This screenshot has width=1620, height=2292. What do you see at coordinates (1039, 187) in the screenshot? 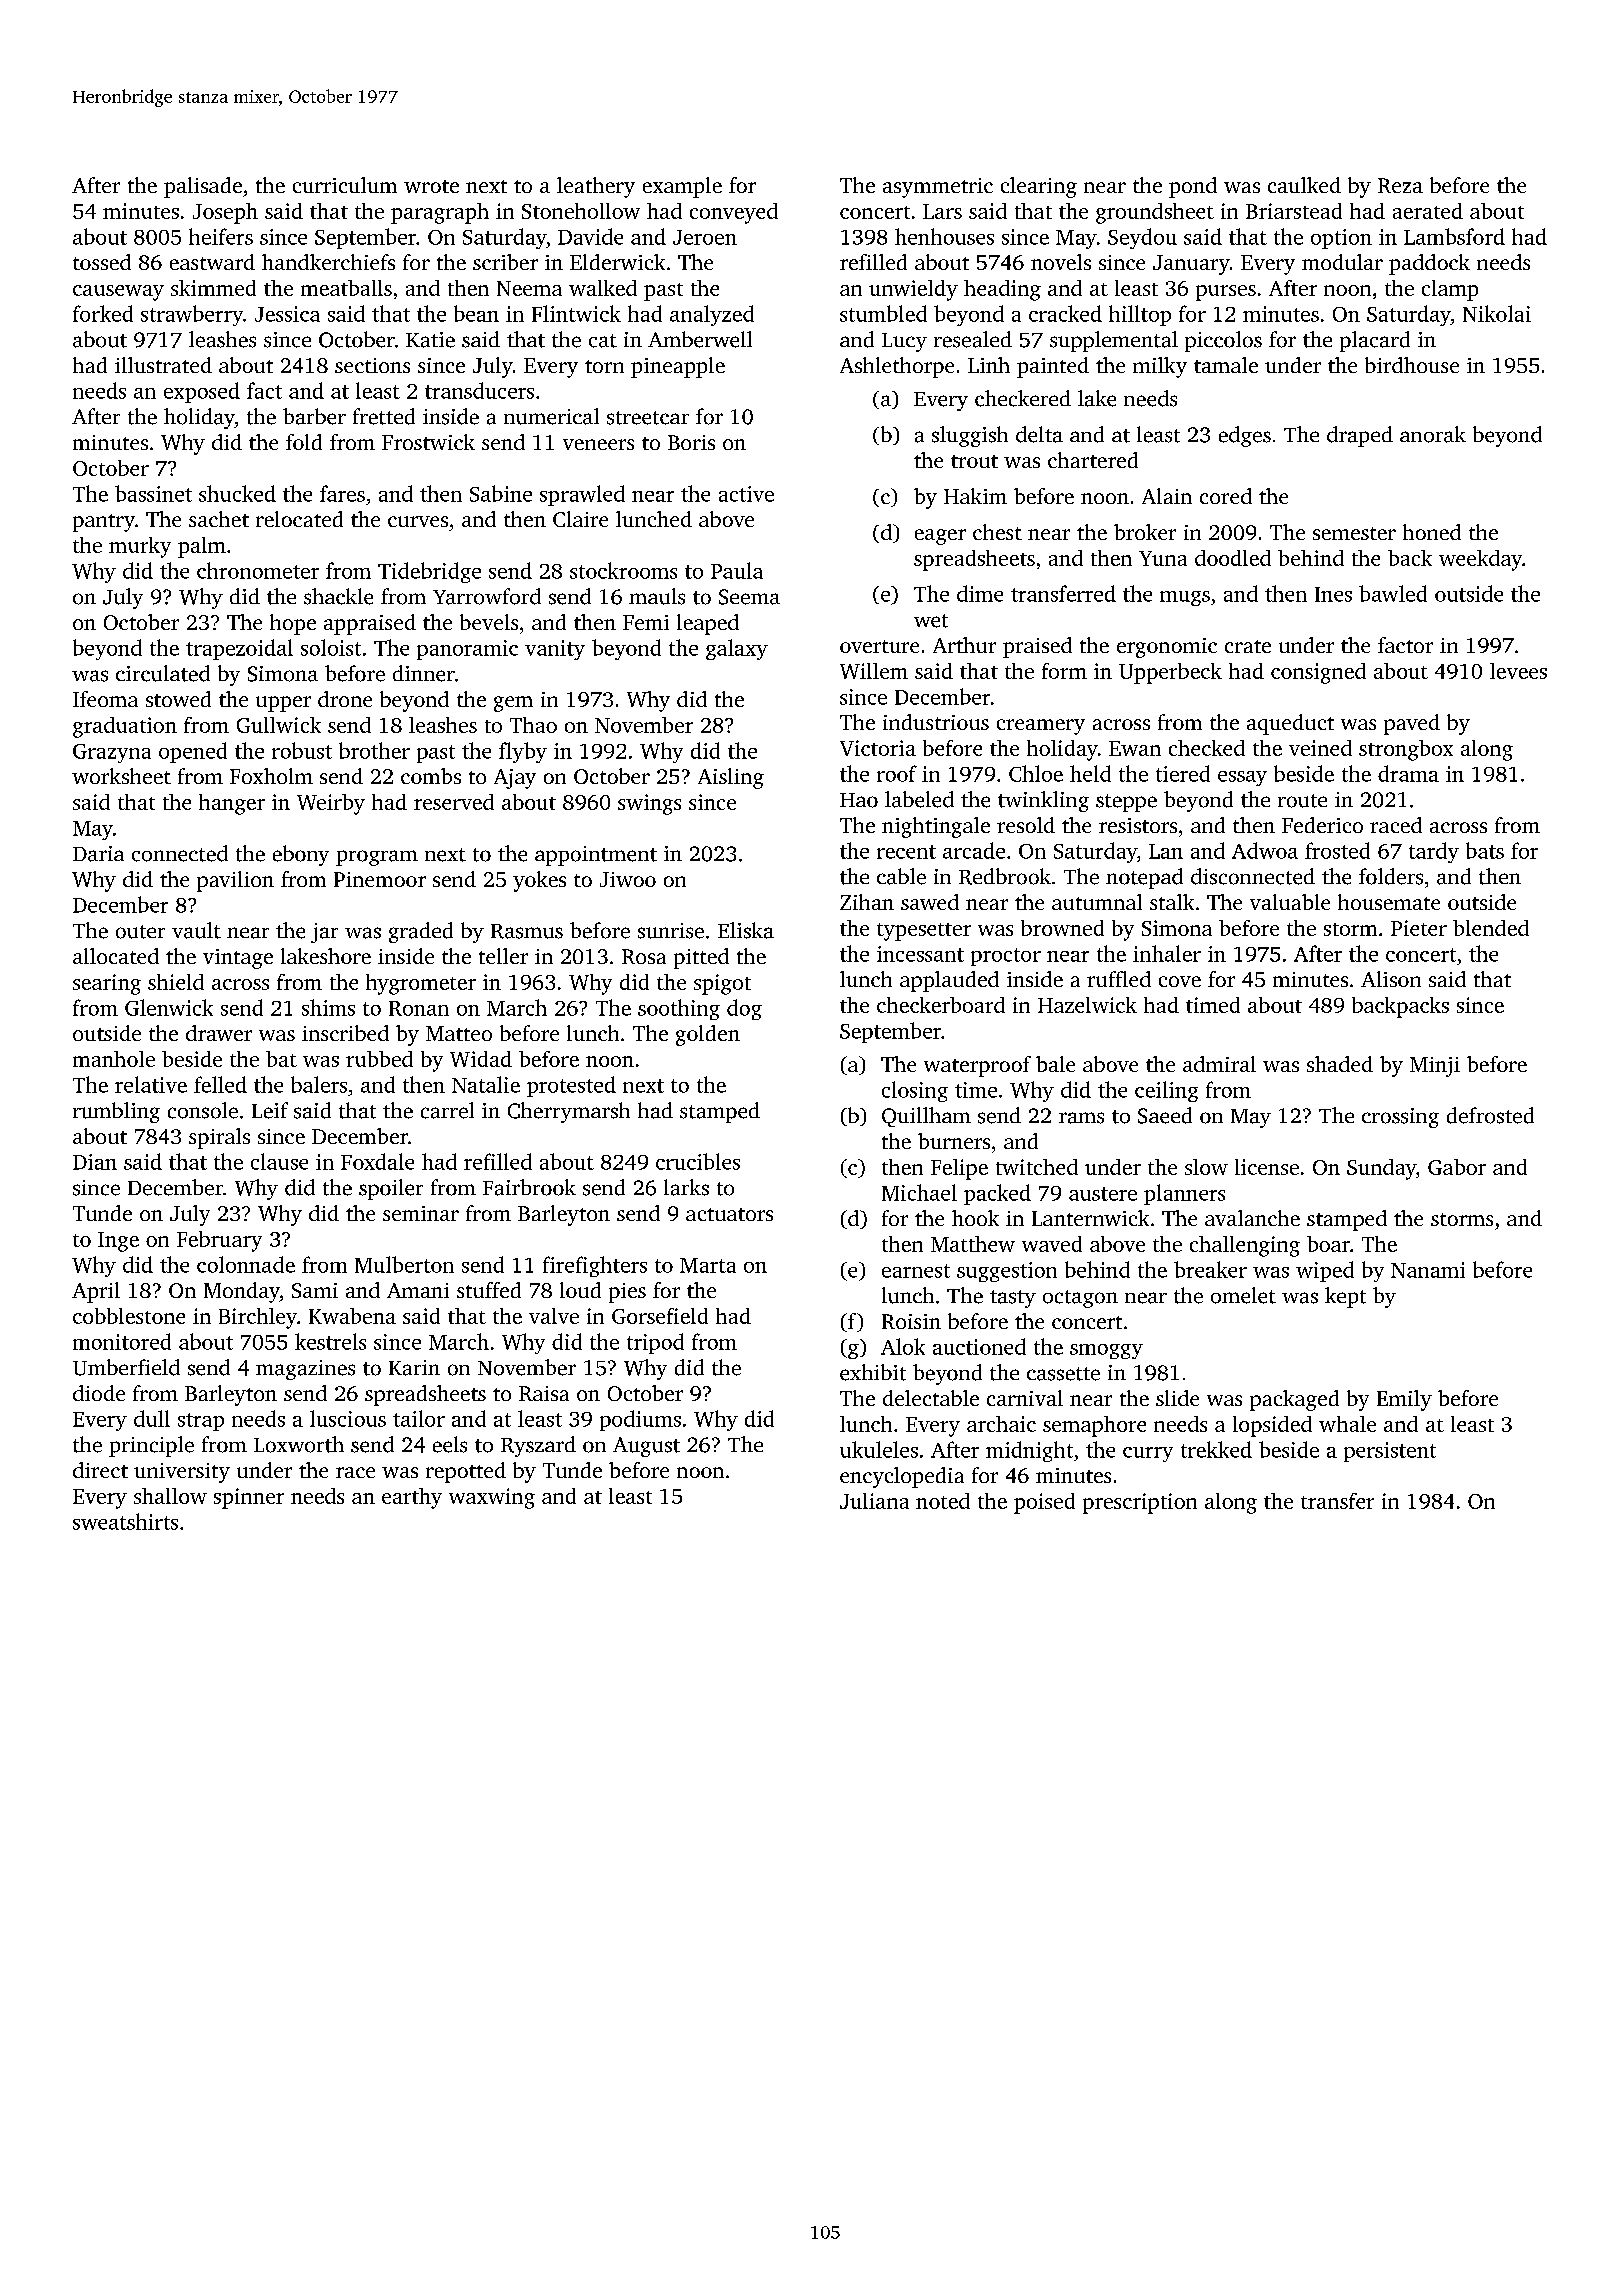
I see `clearing` at bounding box center [1039, 187].
